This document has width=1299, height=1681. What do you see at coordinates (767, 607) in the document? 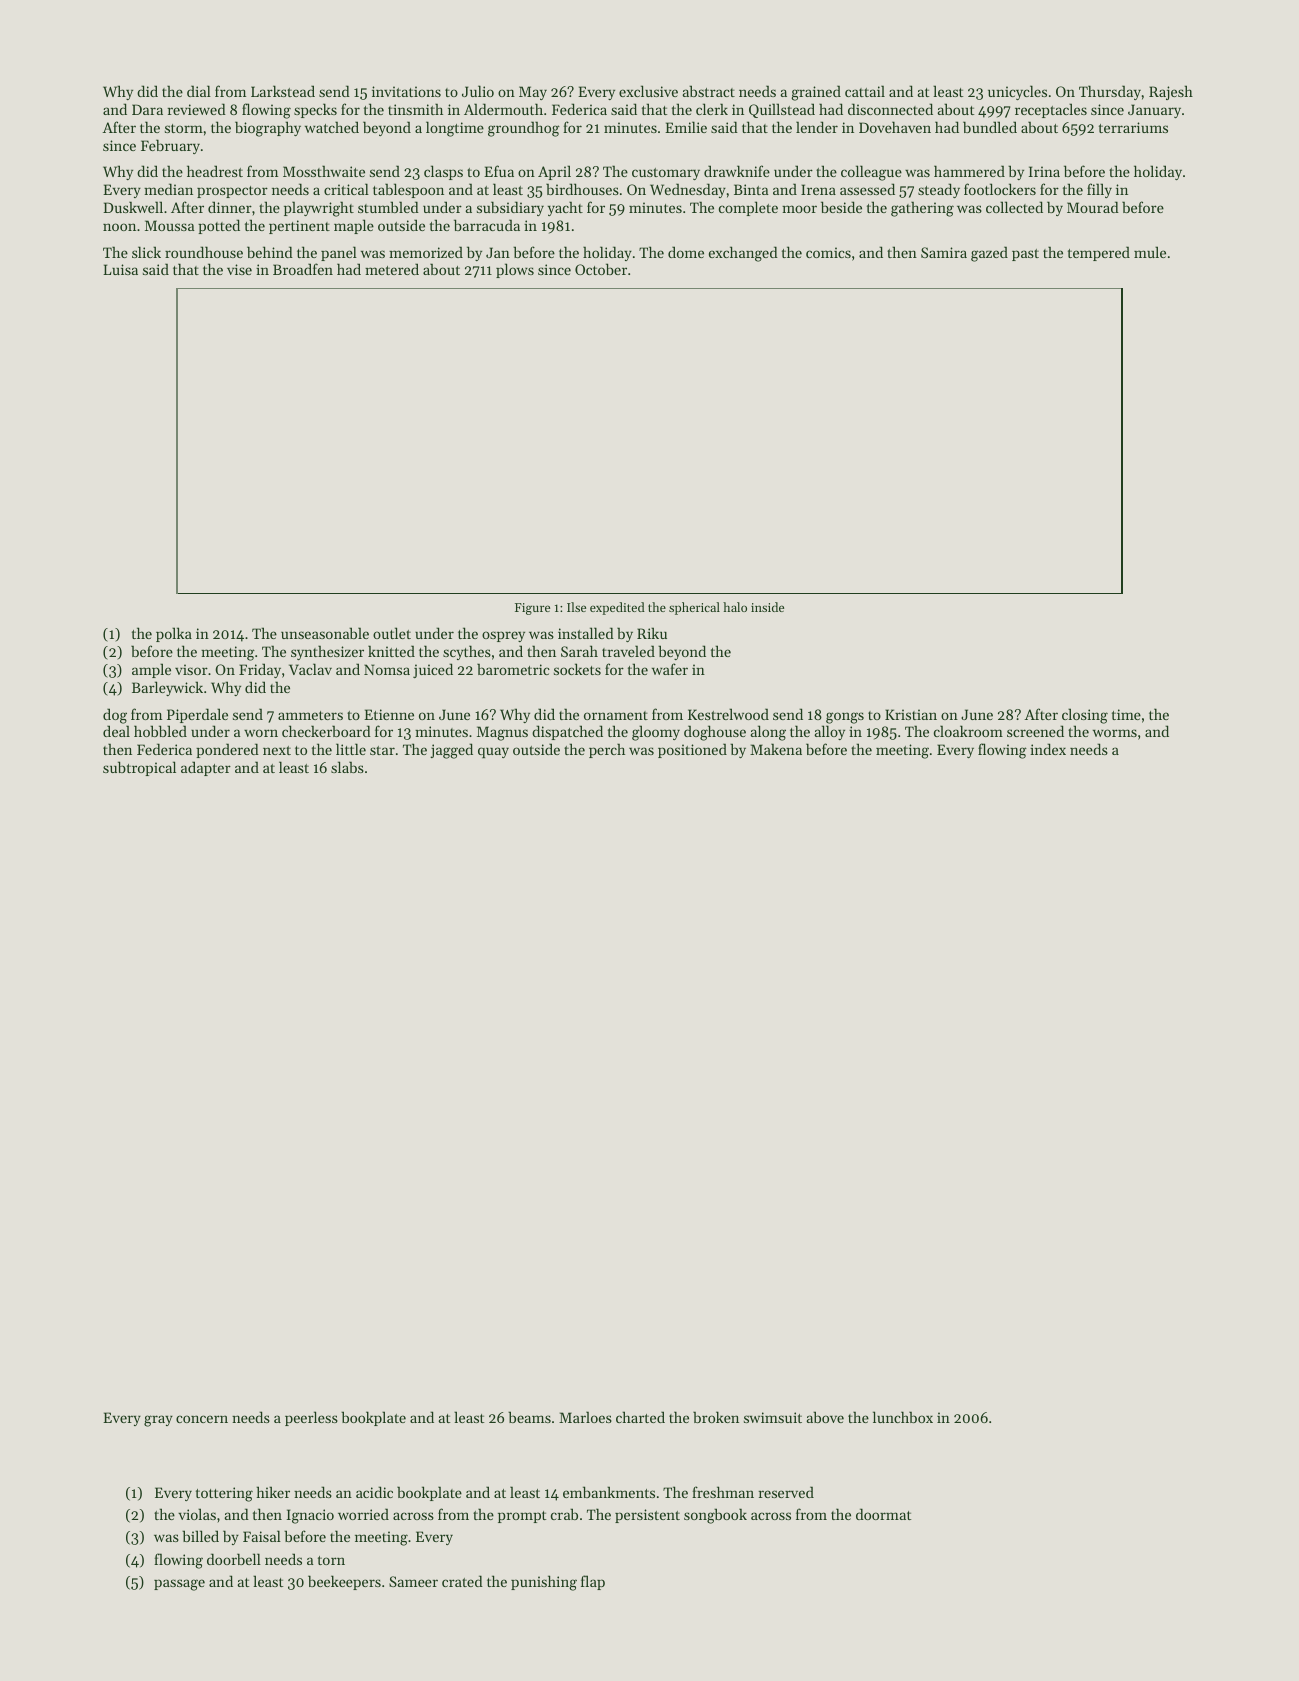
I see `inside` at bounding box center [767, 607].
